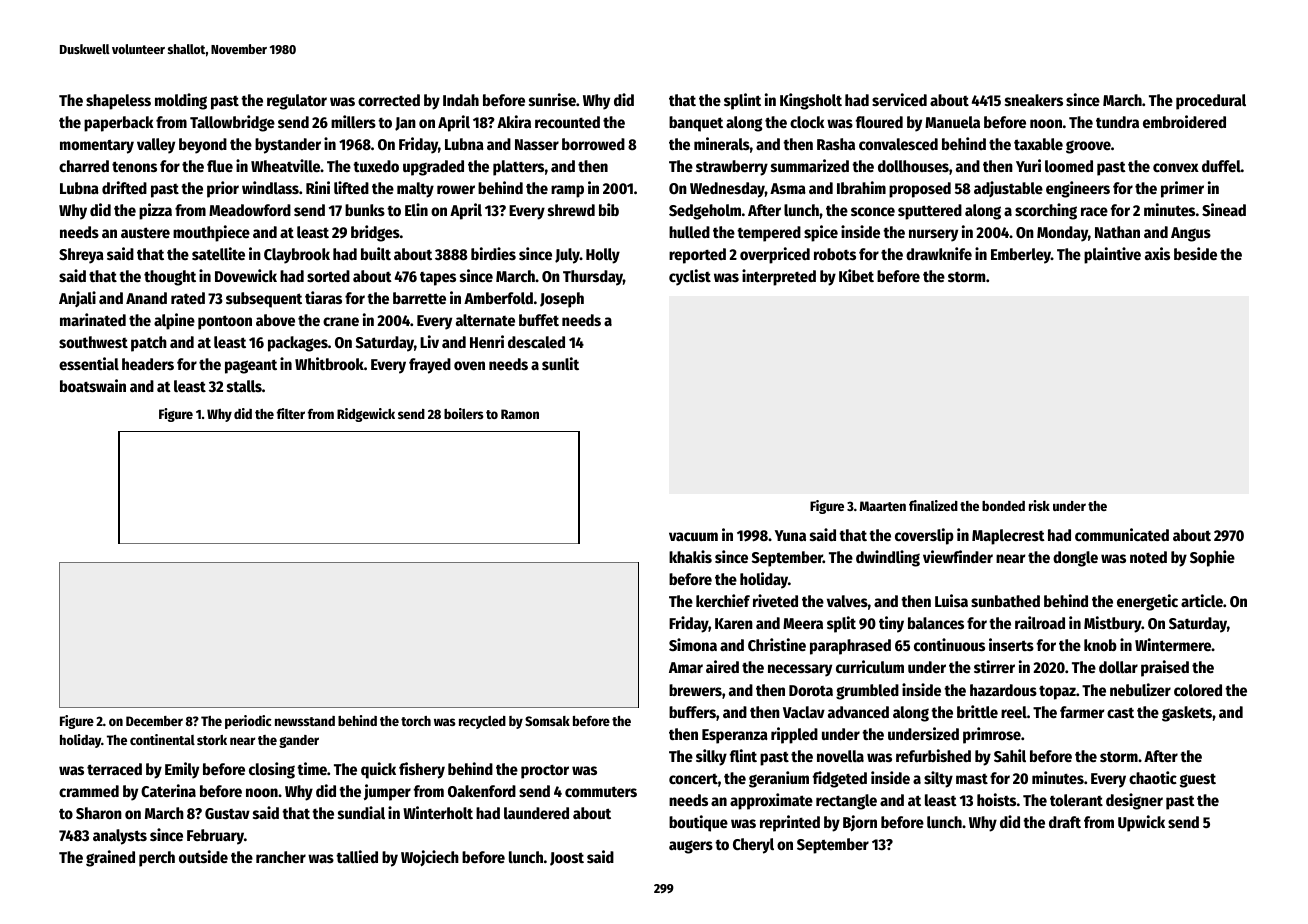  I want to click on plaintive, so click(1112, 255).
